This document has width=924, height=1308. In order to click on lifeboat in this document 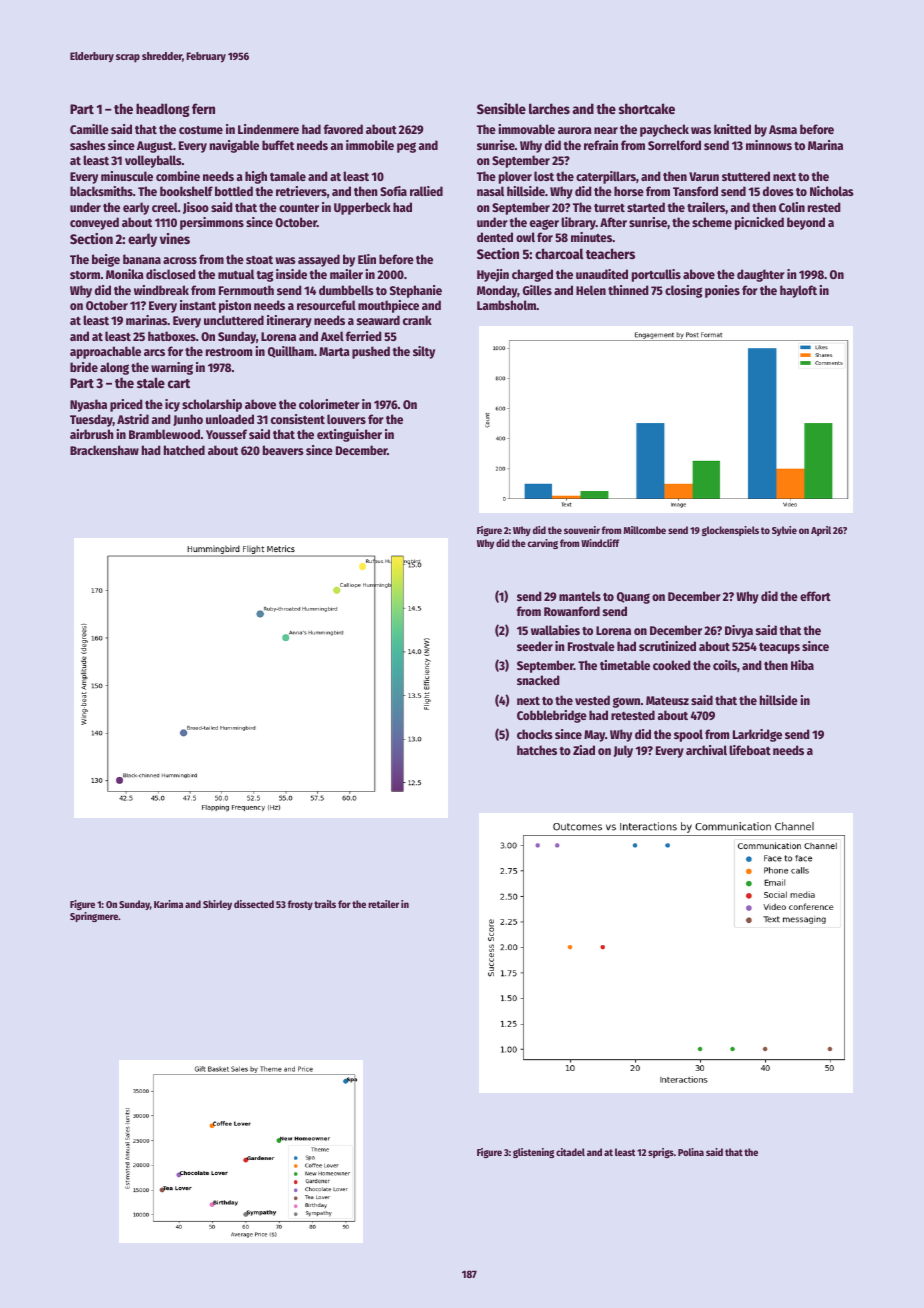, I will do `click(750, 750)`.
